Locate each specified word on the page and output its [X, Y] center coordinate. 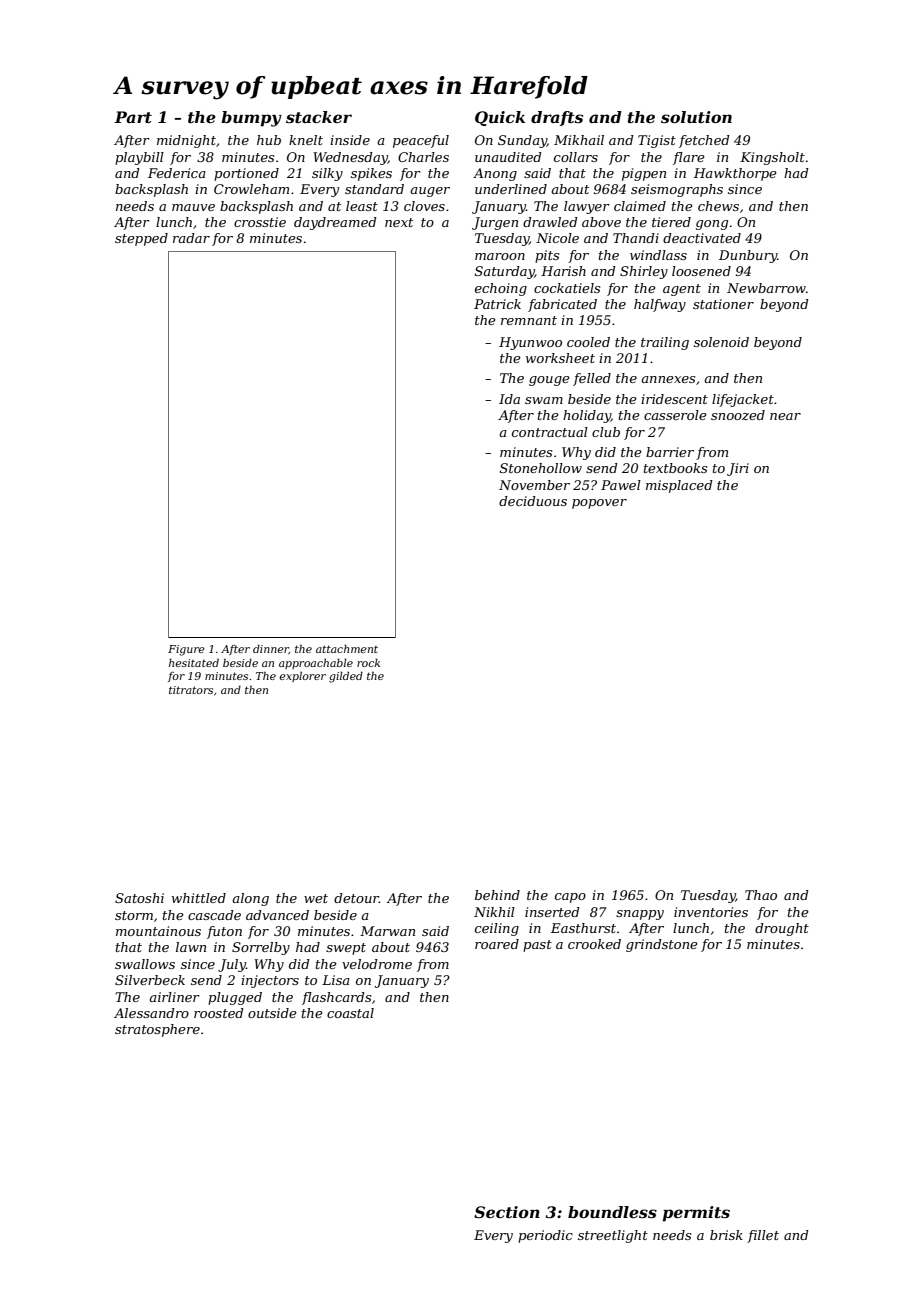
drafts [557, 118]
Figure [186, 650]
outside [272, 1013]
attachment [347, 648]
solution [696, 117]
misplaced [679, 486]
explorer [302, 677]
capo [570, 898]
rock [368, 662]
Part [133, 117]
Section [507, 1212]
